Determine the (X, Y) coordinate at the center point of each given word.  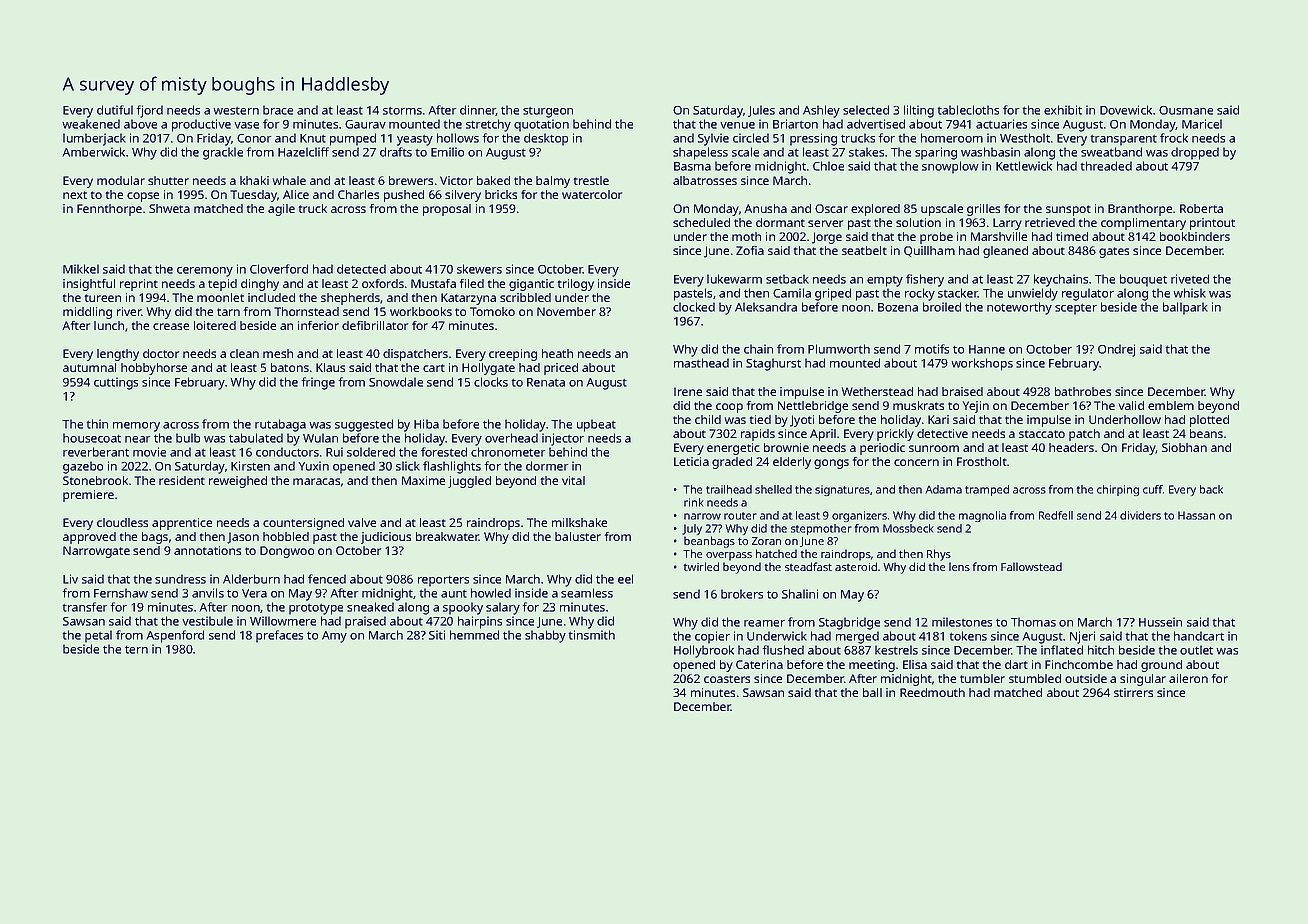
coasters (727, 679)
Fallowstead (1031, 566)
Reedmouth (932, 692)
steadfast (808, 566)
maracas (316, 481)
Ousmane (1186, 110)
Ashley (821, 111)
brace (278, 110)
